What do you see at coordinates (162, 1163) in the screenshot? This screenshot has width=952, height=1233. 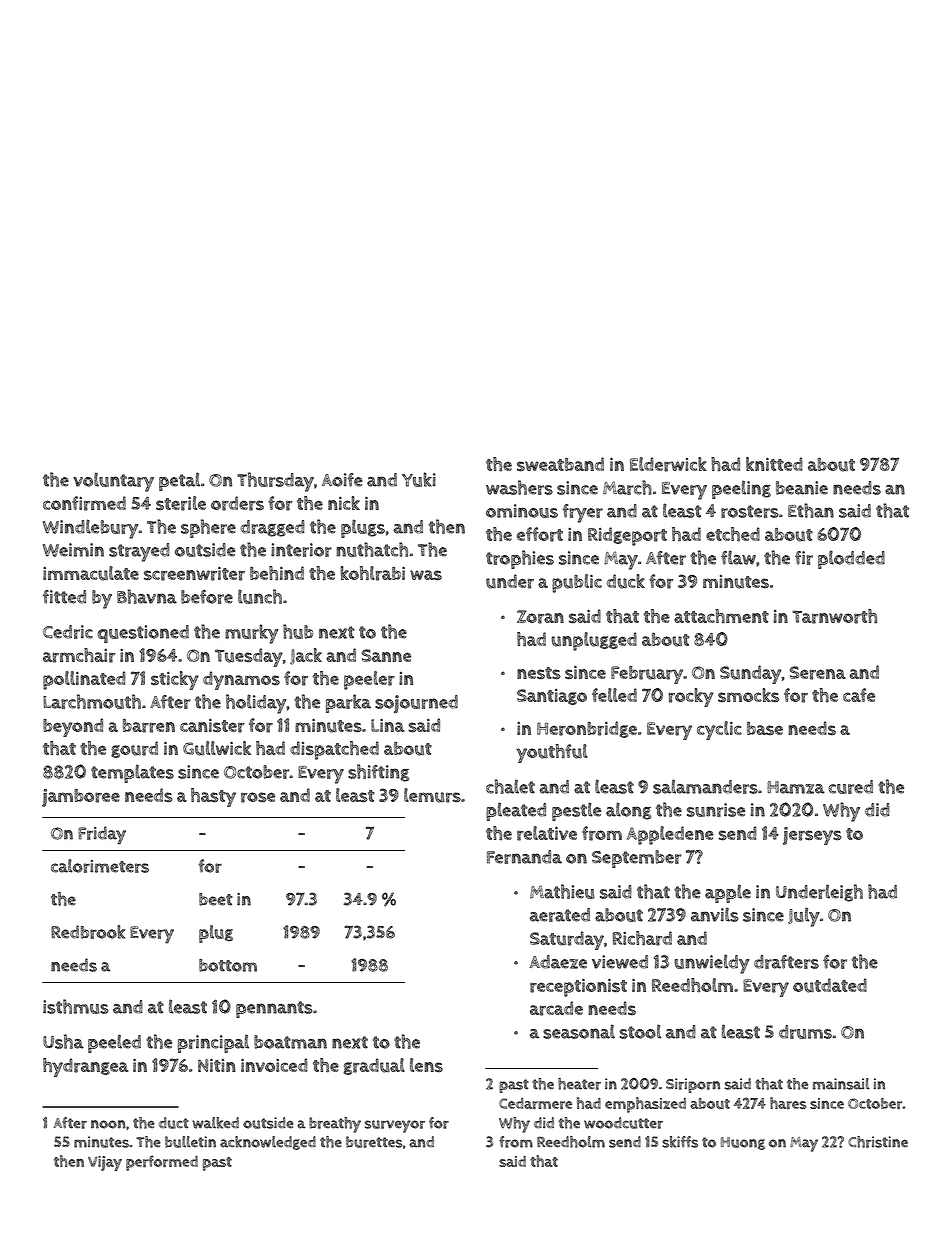 I see `performed` at bounding box center [162, 1163].
